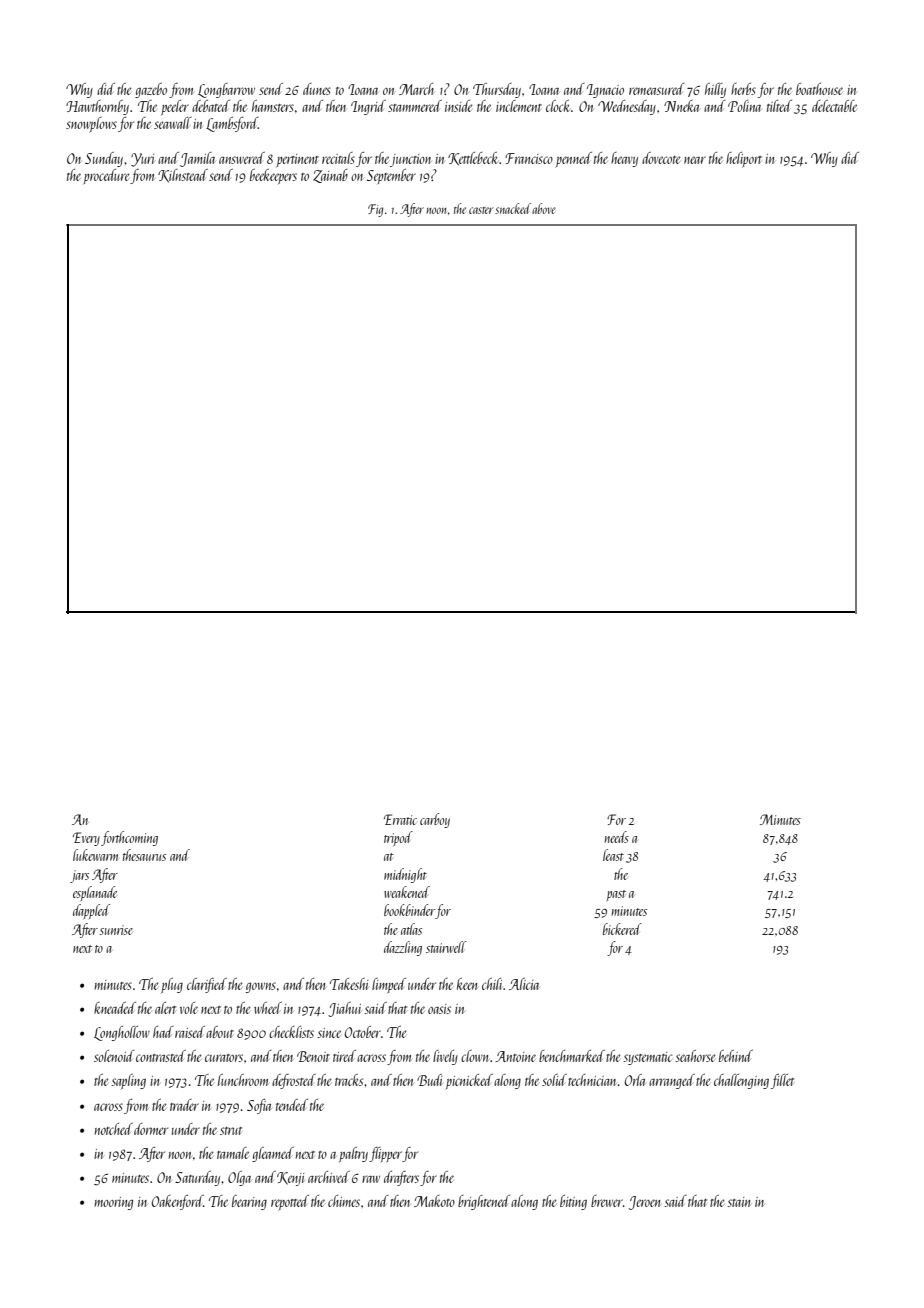  Describe the element at coordinates (435, 820) in the page. I see `carboy` at that location.
